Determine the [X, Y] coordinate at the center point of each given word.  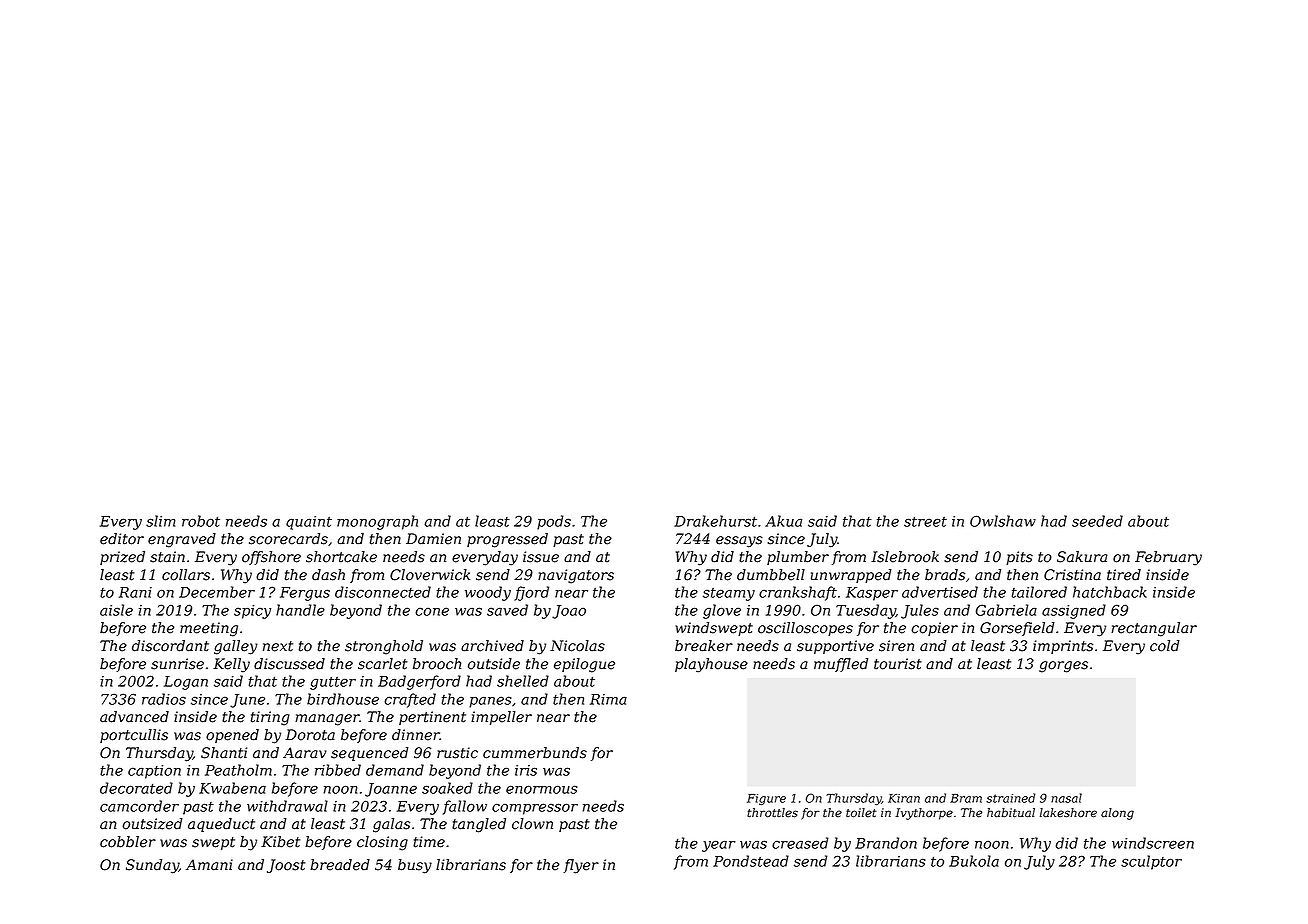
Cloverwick [430, 575]
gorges [1063, 667]
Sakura [1082, 557]
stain [167, 557]
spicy [252, 612]
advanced [134, 717]
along [1117, 814]
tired [1124, 575]
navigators [576, 576]
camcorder [139, 806]
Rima [608, 699]
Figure [766, 799]
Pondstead [751, 861]
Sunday [152, 866]
